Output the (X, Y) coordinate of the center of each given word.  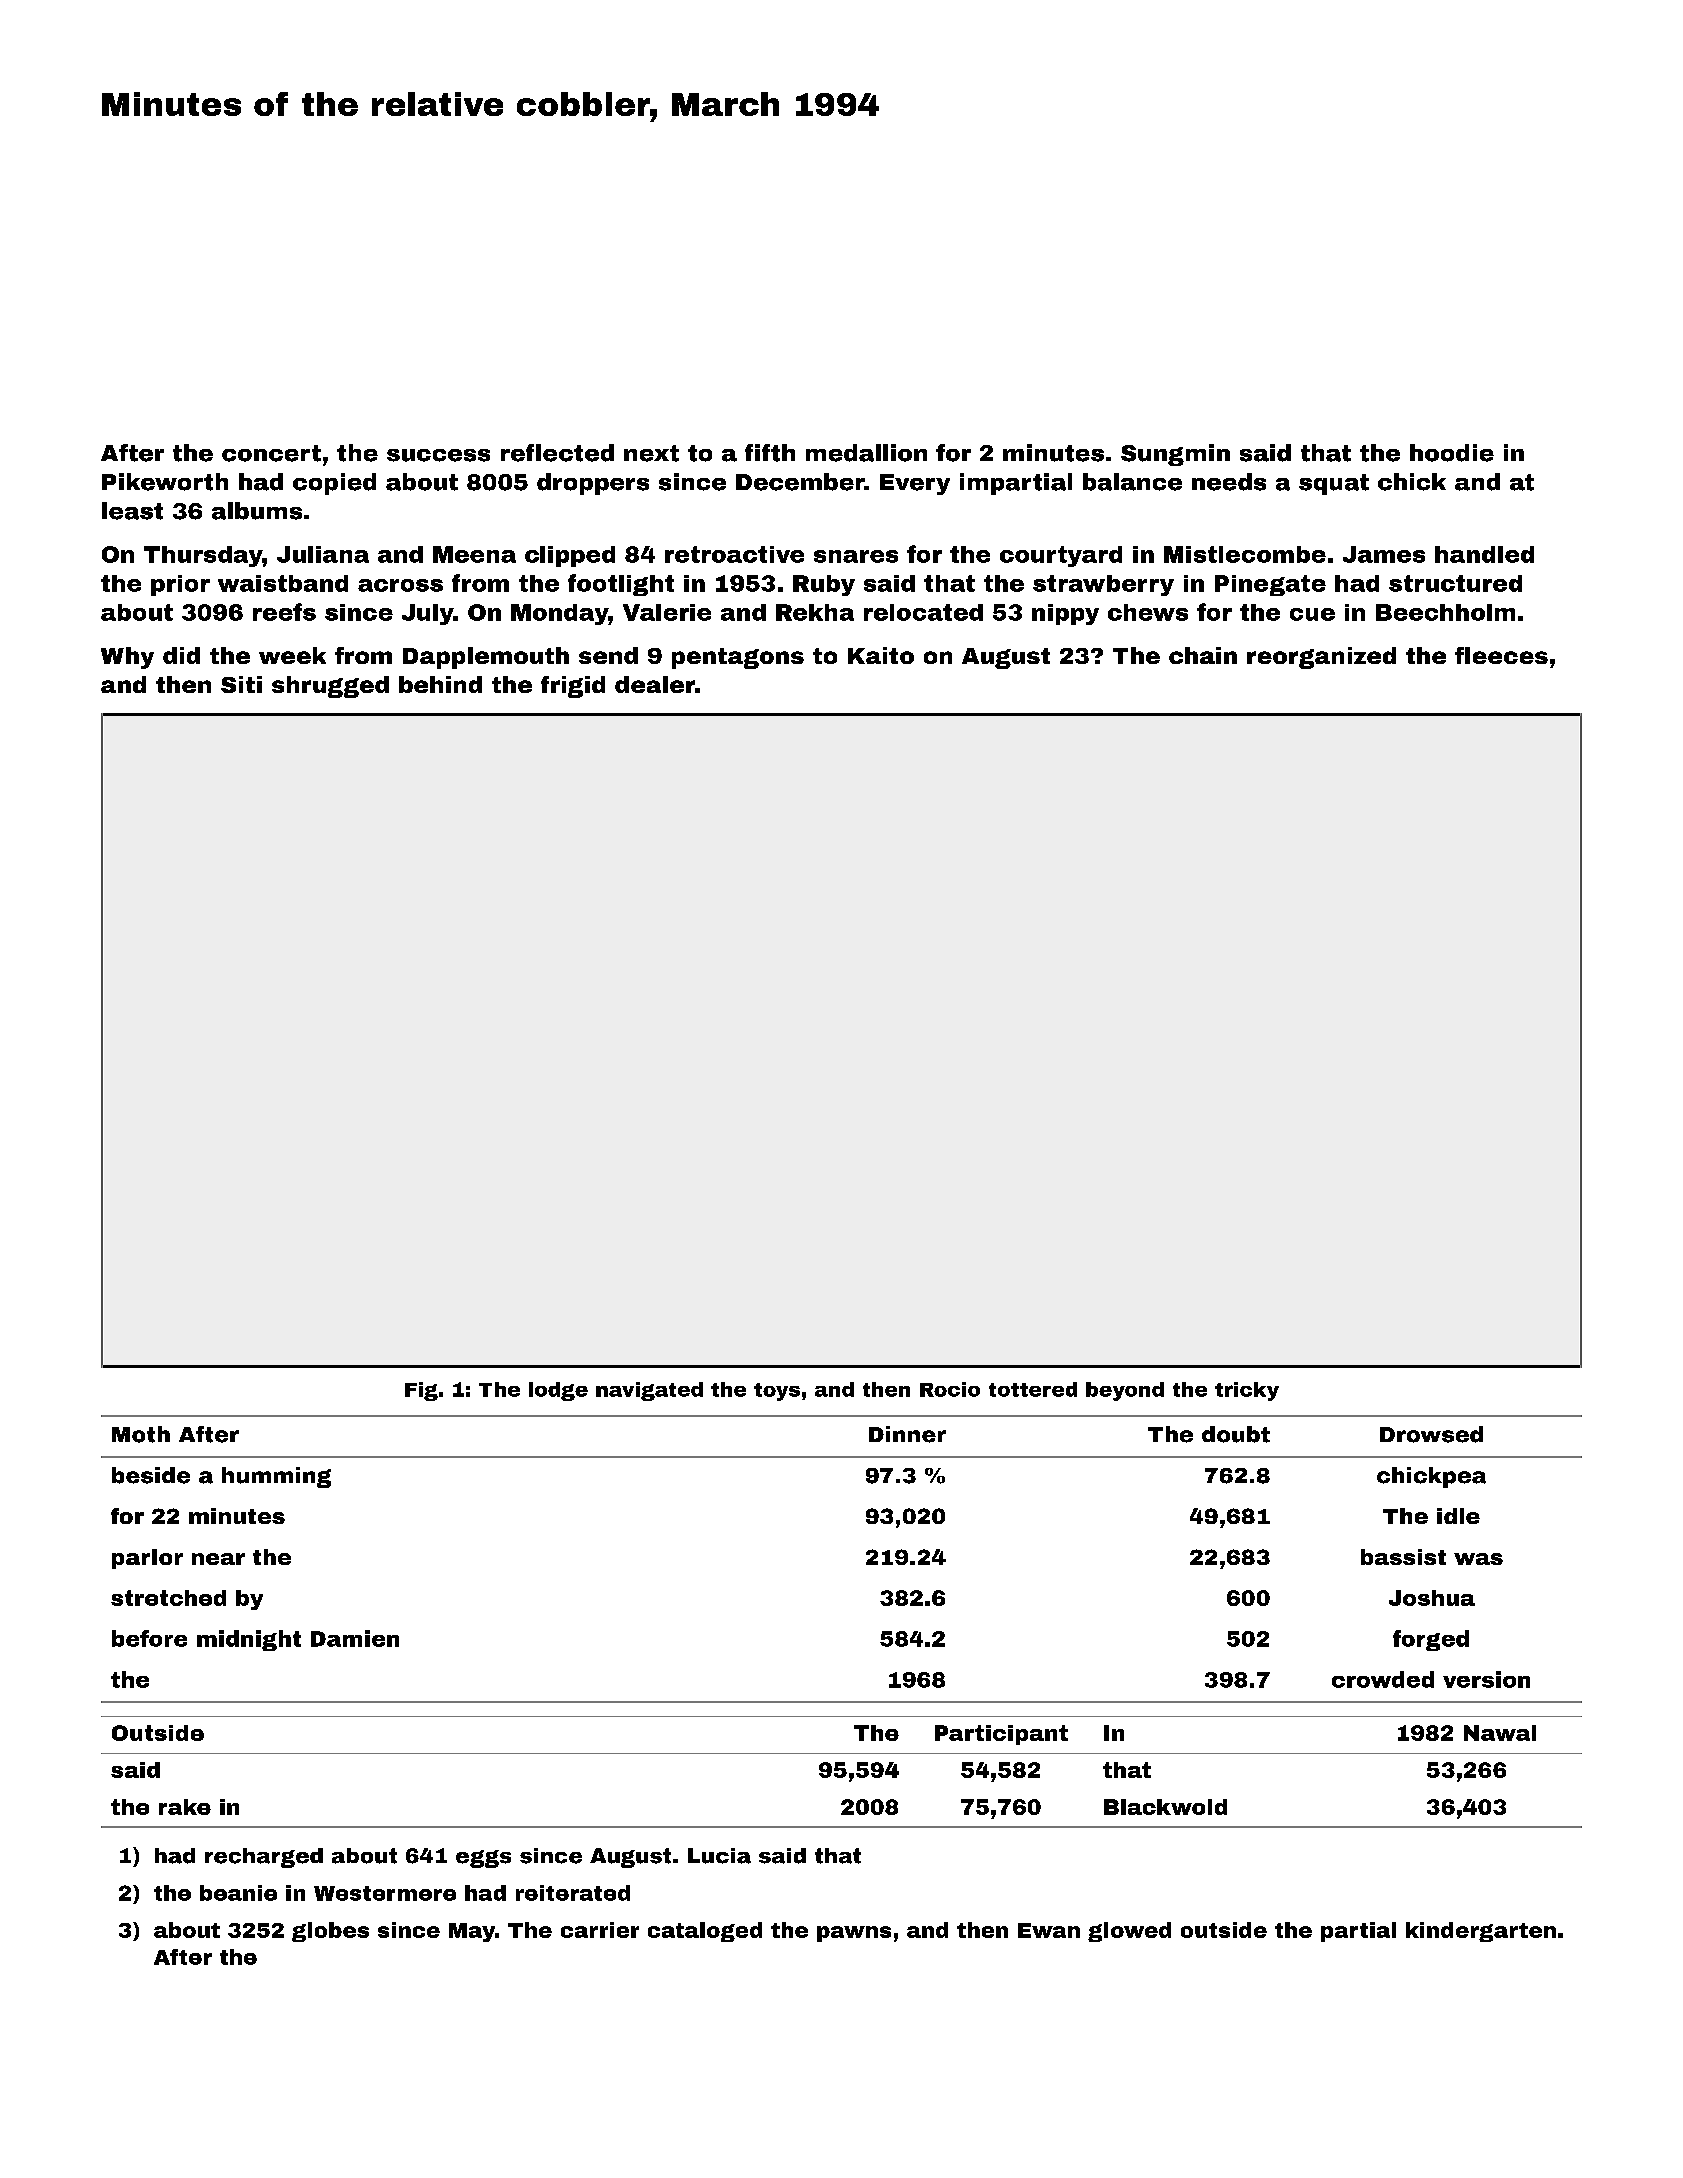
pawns (854, 1934)
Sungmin (1175, 455)
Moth (141, 1434)
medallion (866, 453)
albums (257, 511)
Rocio (950, 1389)
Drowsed (1431, 1434)
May (472, 1932)
